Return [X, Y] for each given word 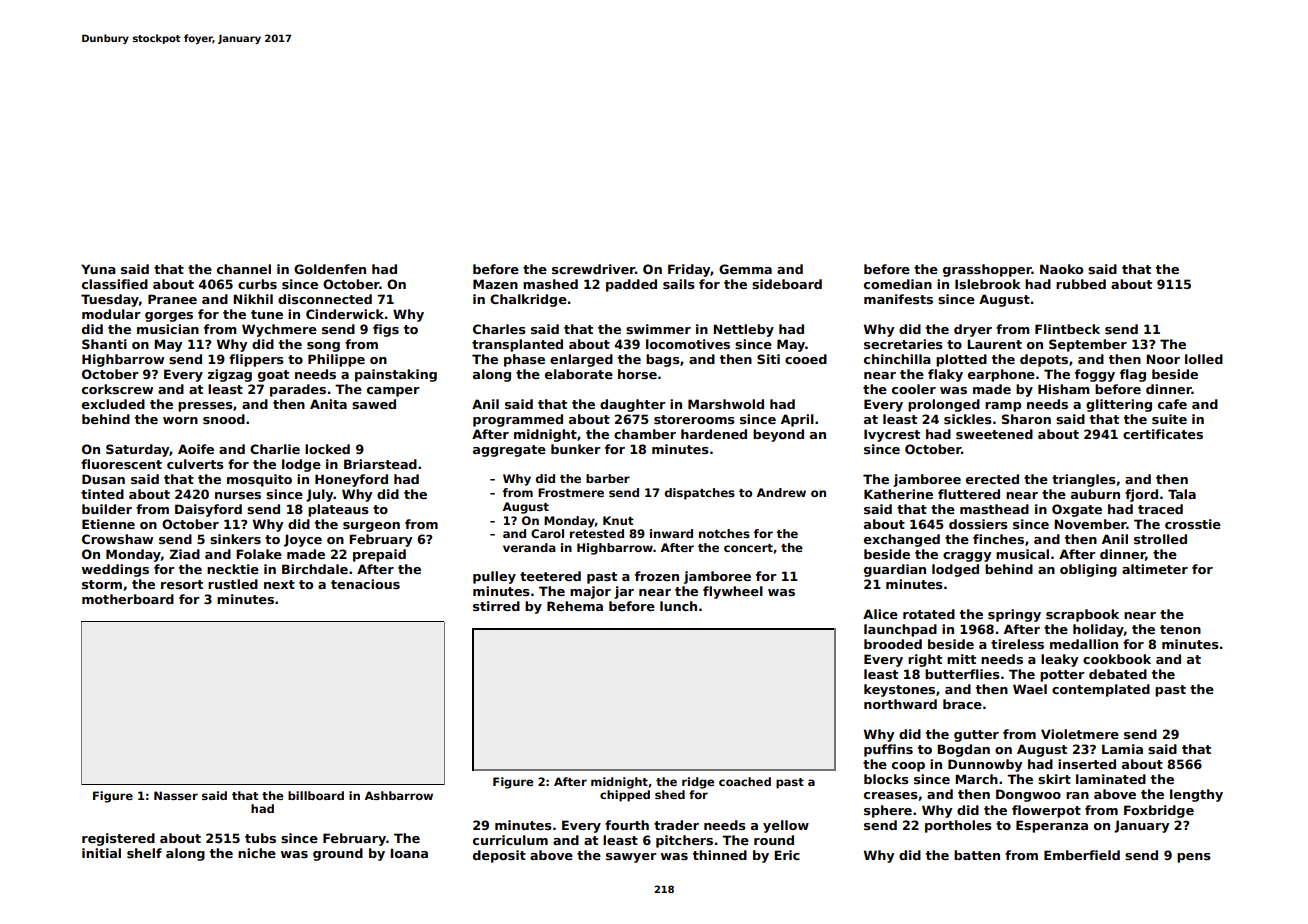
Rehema [575, 606]
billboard [316, 795]
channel [244, 269]
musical [1022, 554]
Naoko [1061, 269]
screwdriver [593, 269]
